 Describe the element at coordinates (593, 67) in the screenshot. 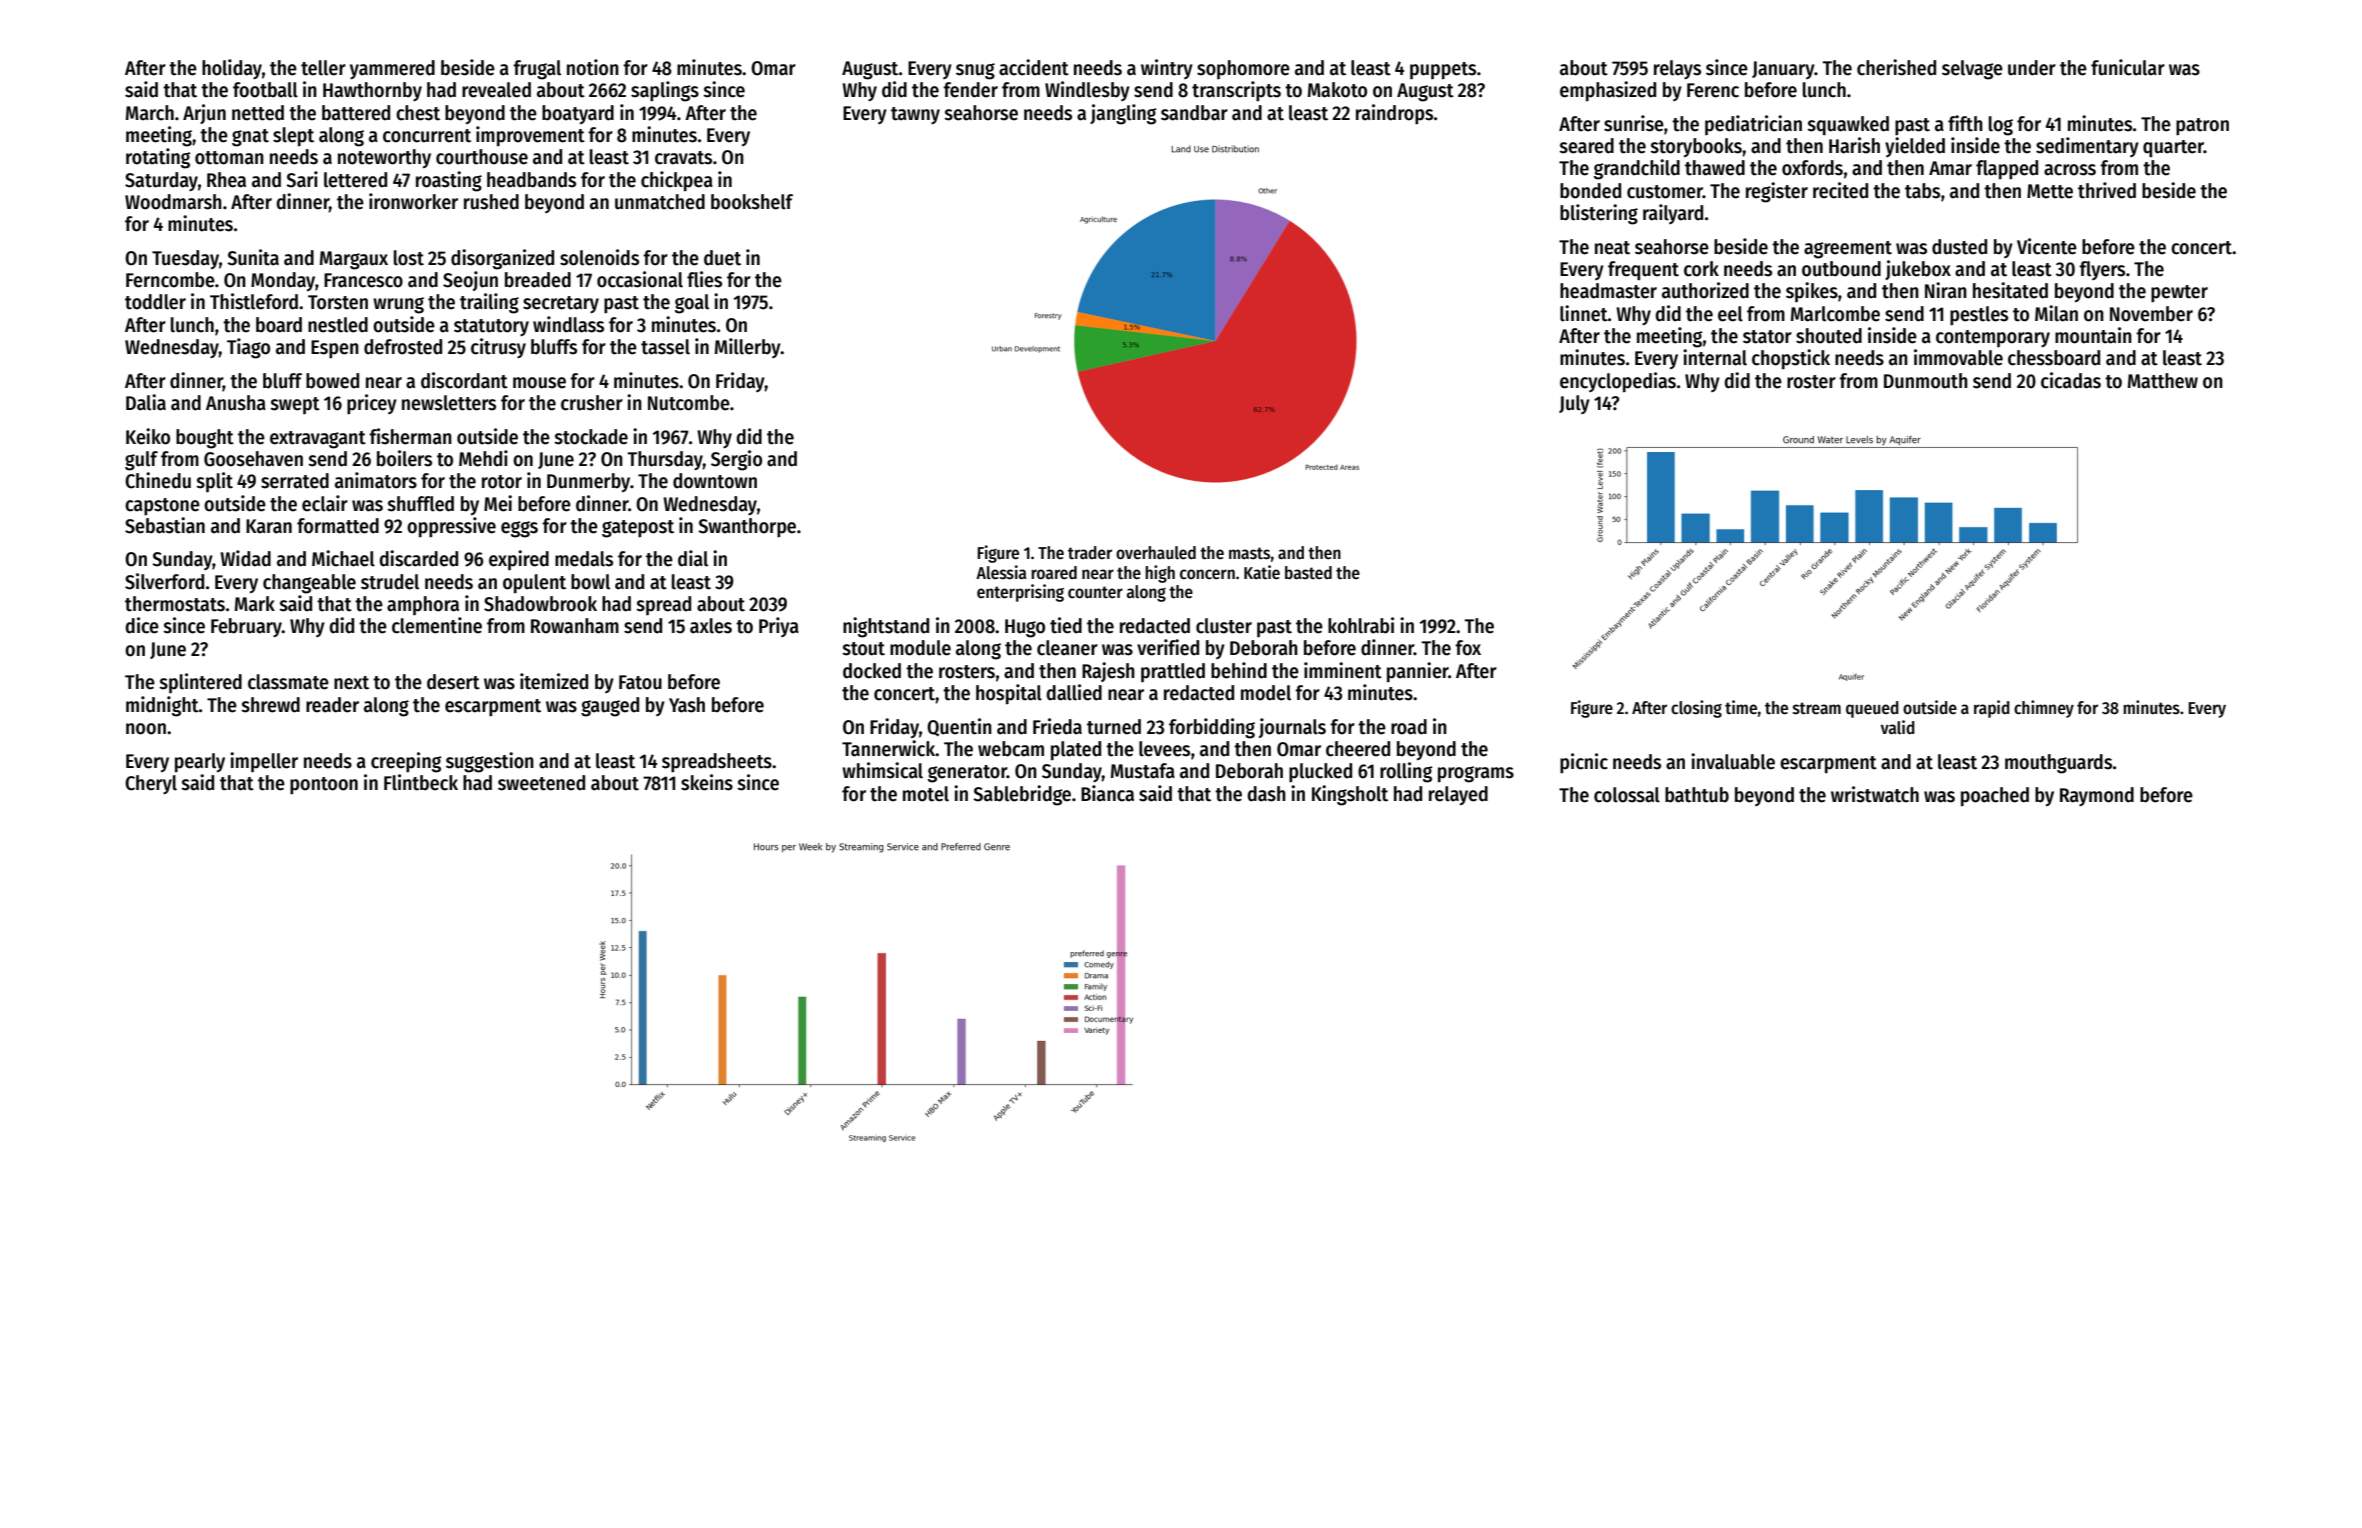

I see `notion` at that location.
